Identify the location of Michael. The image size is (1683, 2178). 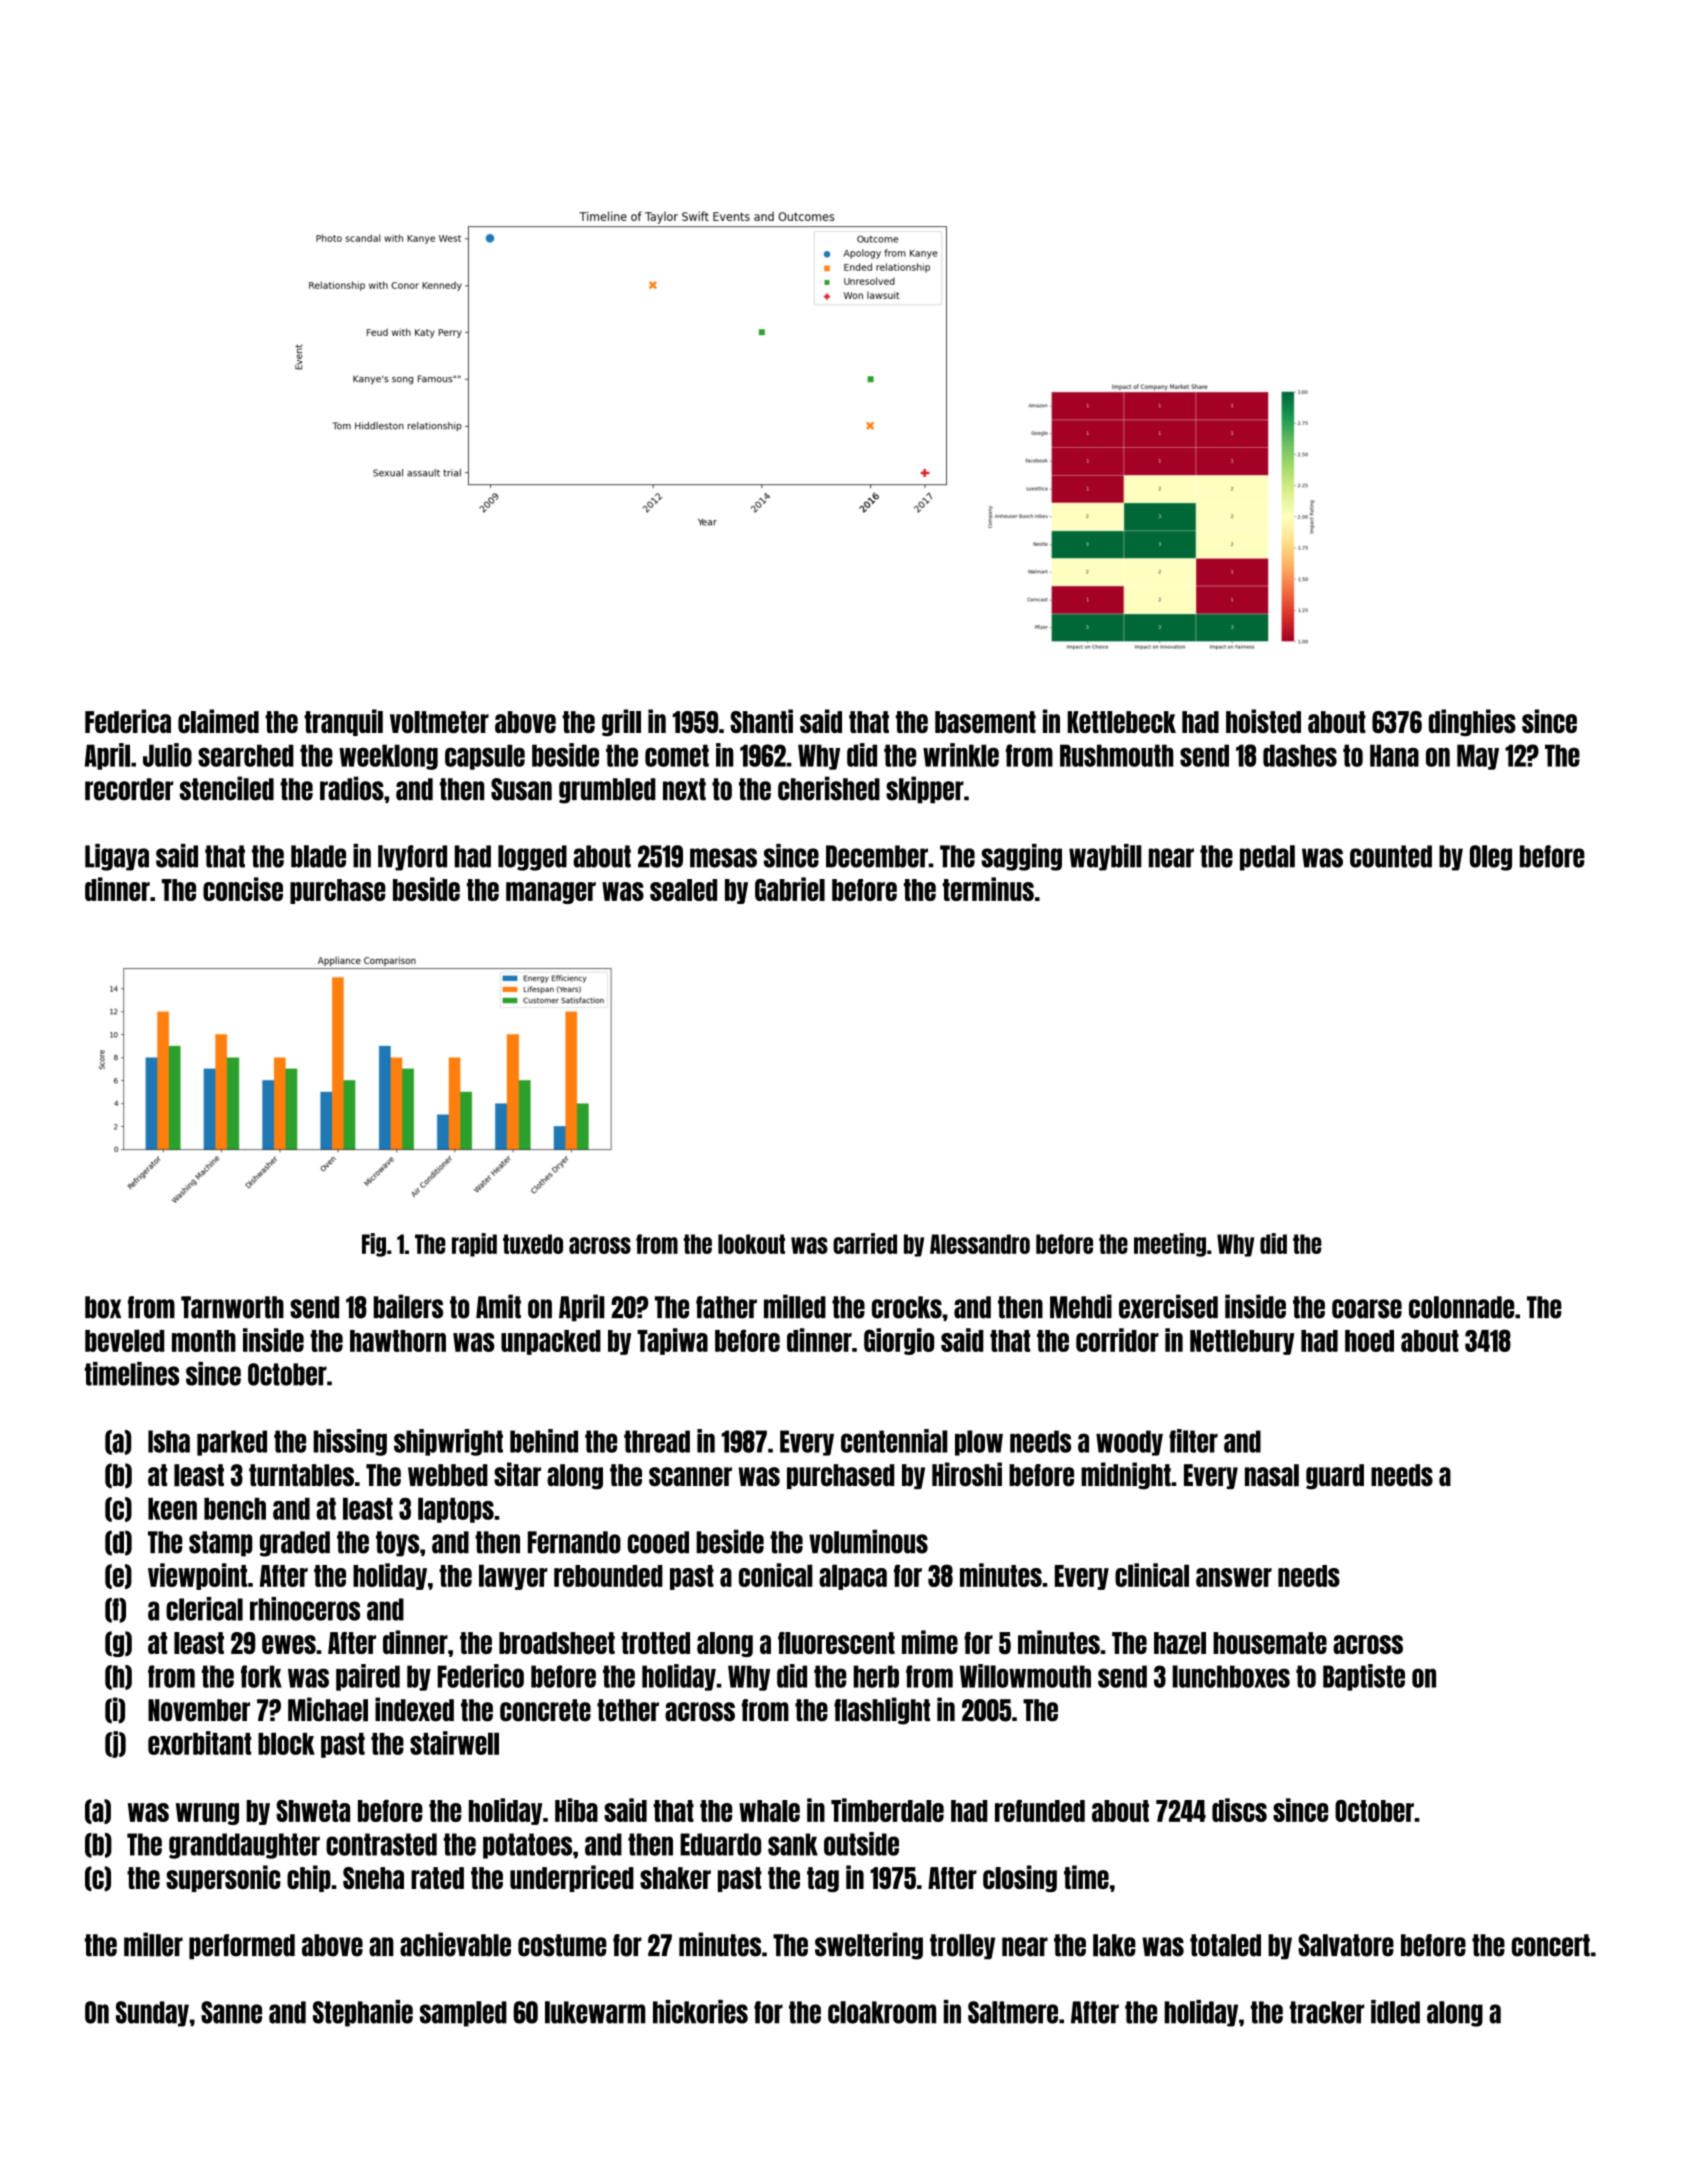
(328, 1709).
